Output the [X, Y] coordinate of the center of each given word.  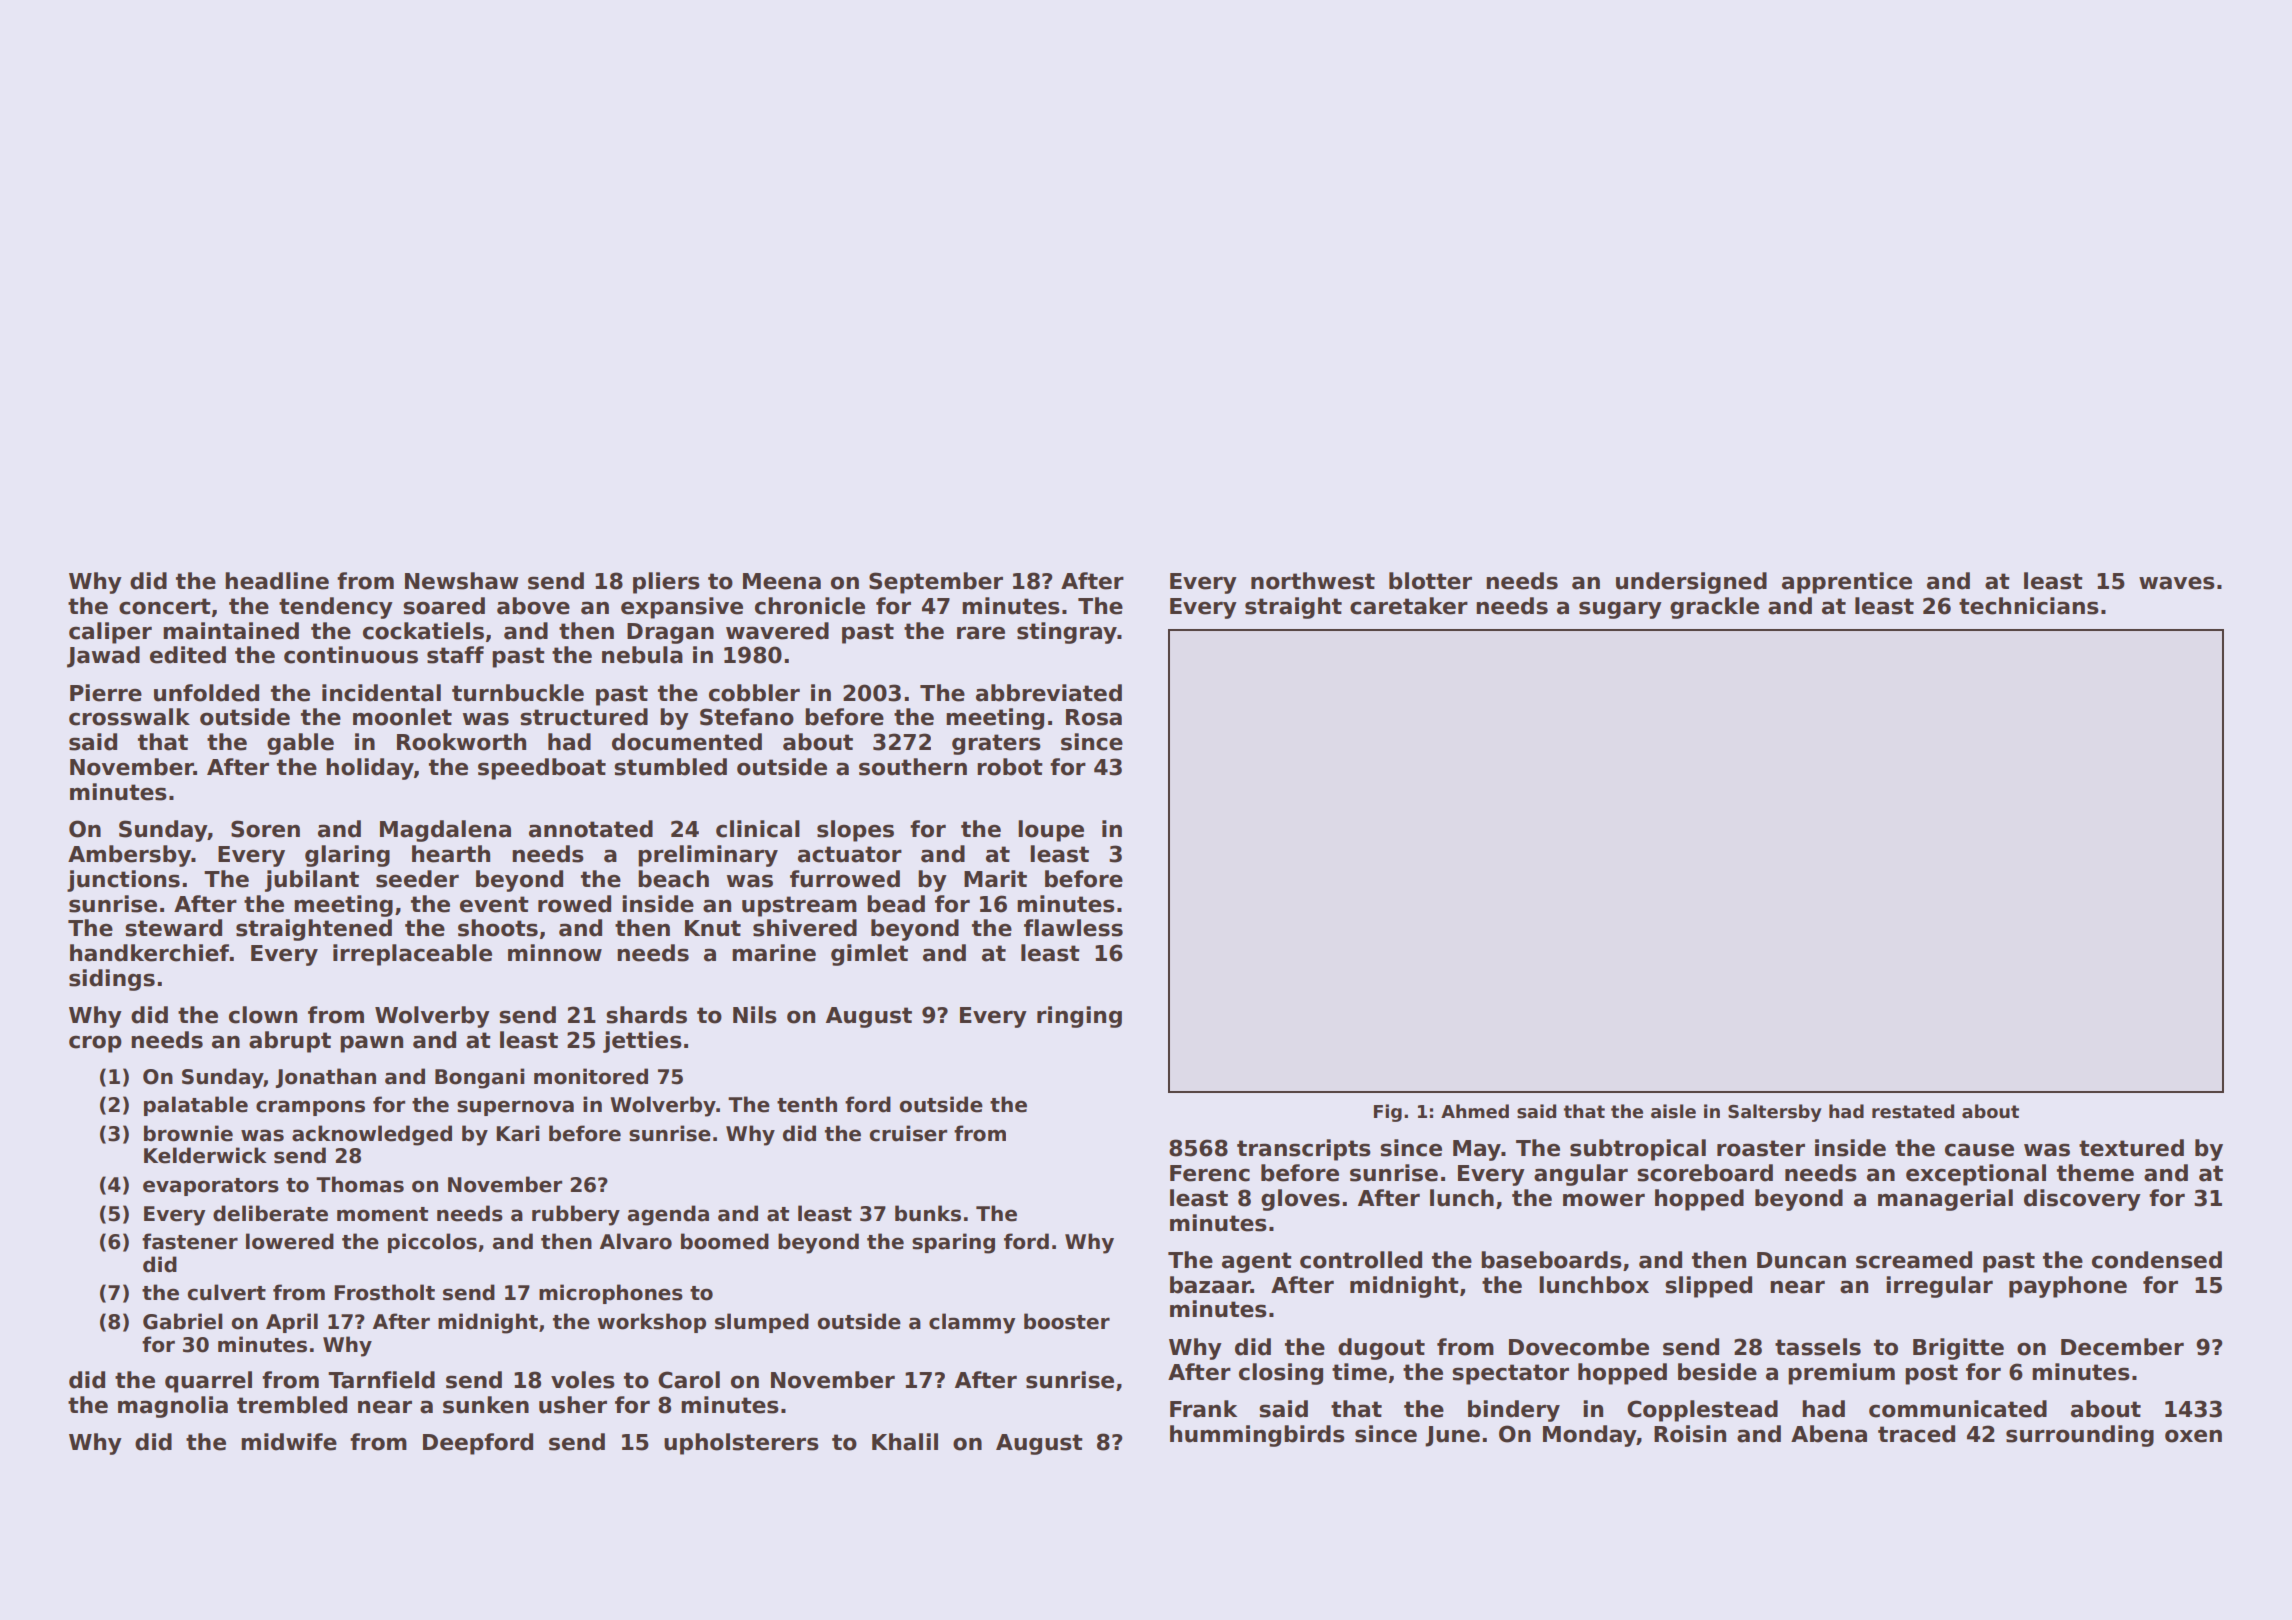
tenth [807, 1104]
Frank [1203, 1409]
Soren [265, 829]
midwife [289, 1442]
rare [981, 633]
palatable [196, 1106]
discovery [2082, 1200]
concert [165, 606]
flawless [1073, 928]
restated [1913, 1111]
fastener [190, 1241]
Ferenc [1210, 1173]
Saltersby [1775, 1113]
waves [2177, 583]
